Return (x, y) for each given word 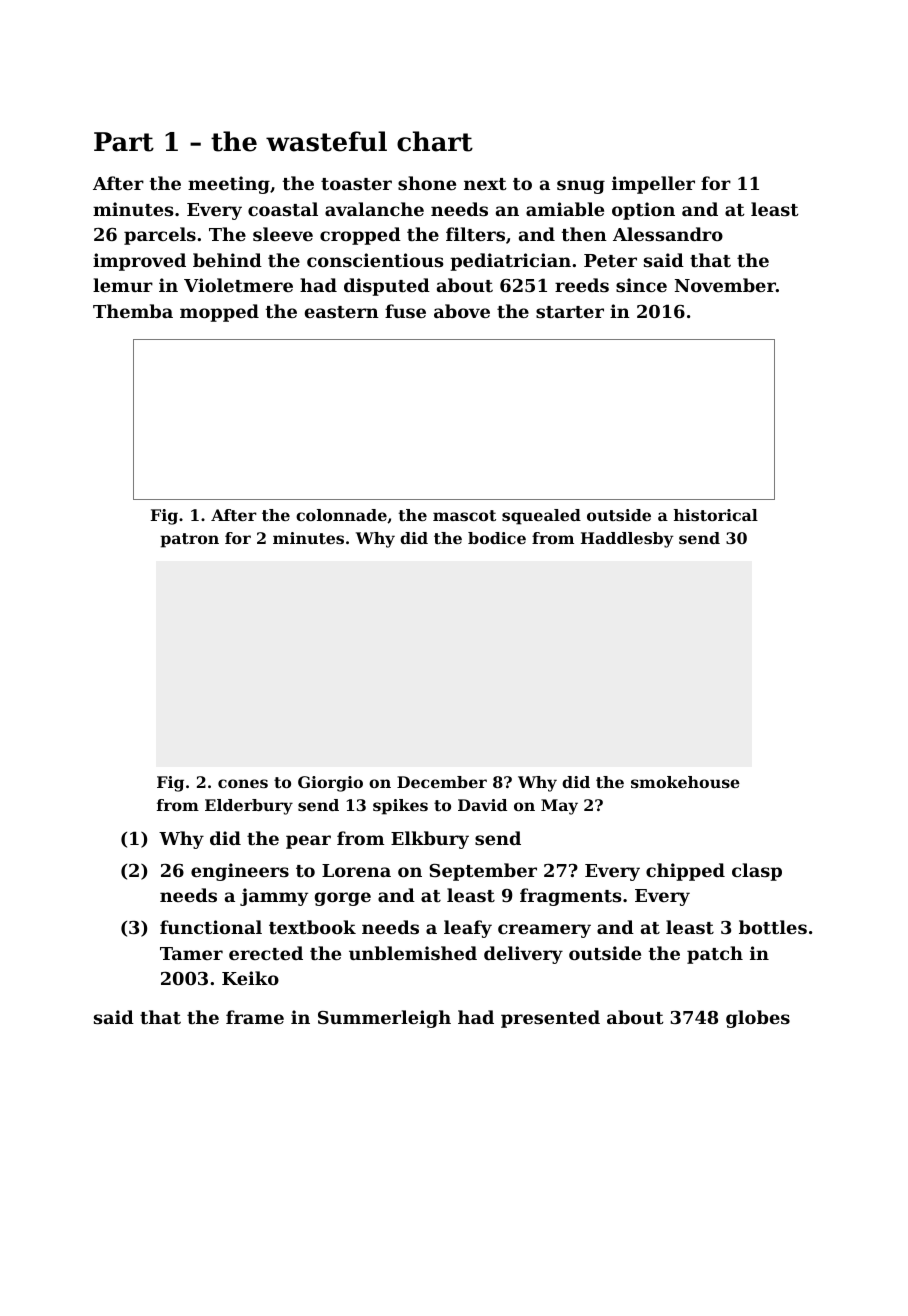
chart (435, 141)
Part (124, 142)
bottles (773, 927)
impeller (653, 185)
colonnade (341, 515)
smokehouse (685, 782)
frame (255, 1017)
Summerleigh (384, 1019)
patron (189, 540)
